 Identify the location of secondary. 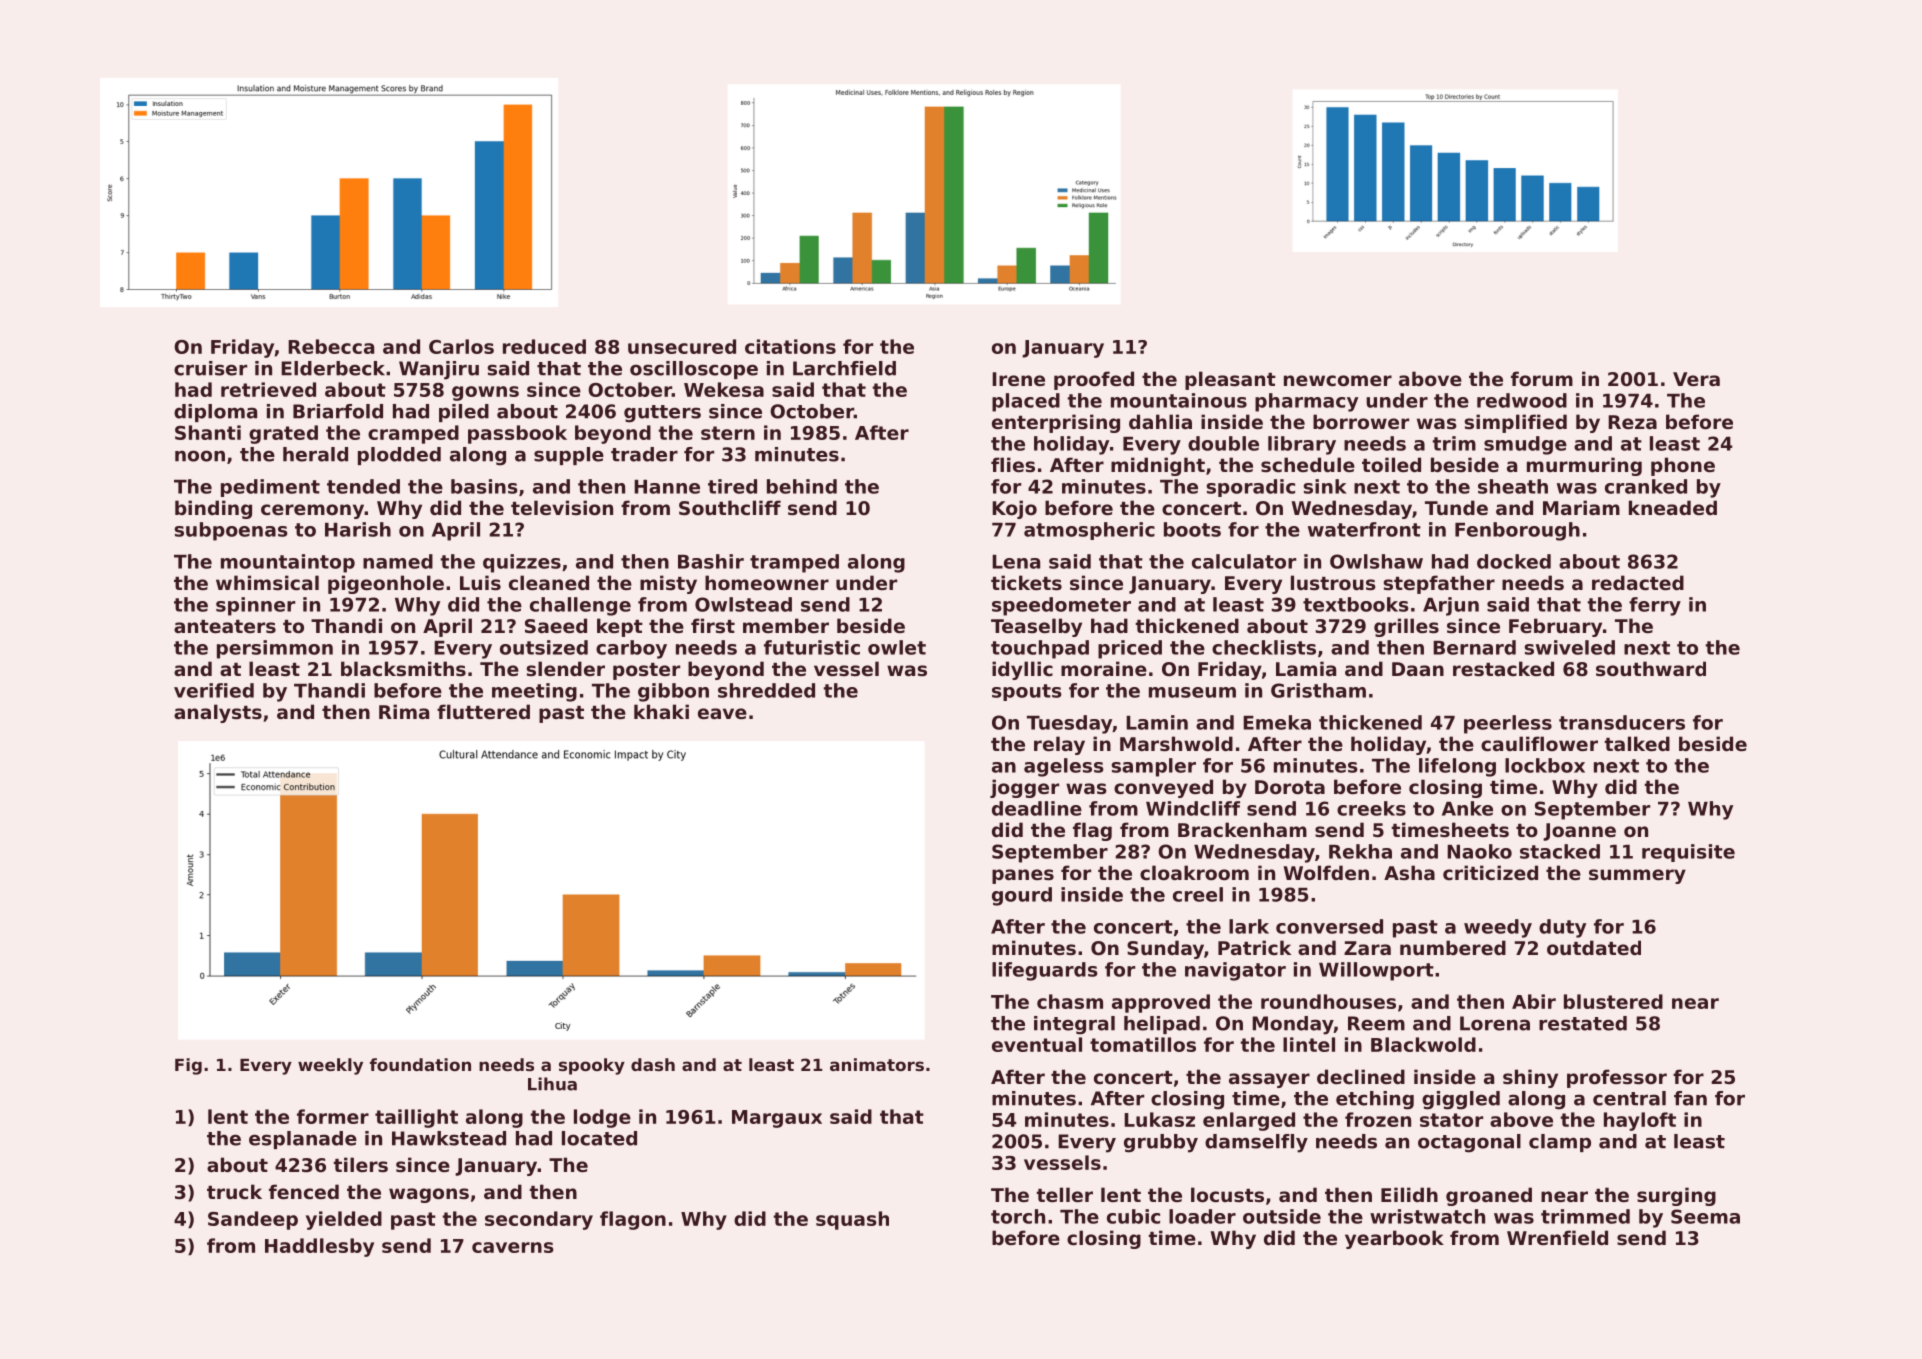
(539, 1220).
